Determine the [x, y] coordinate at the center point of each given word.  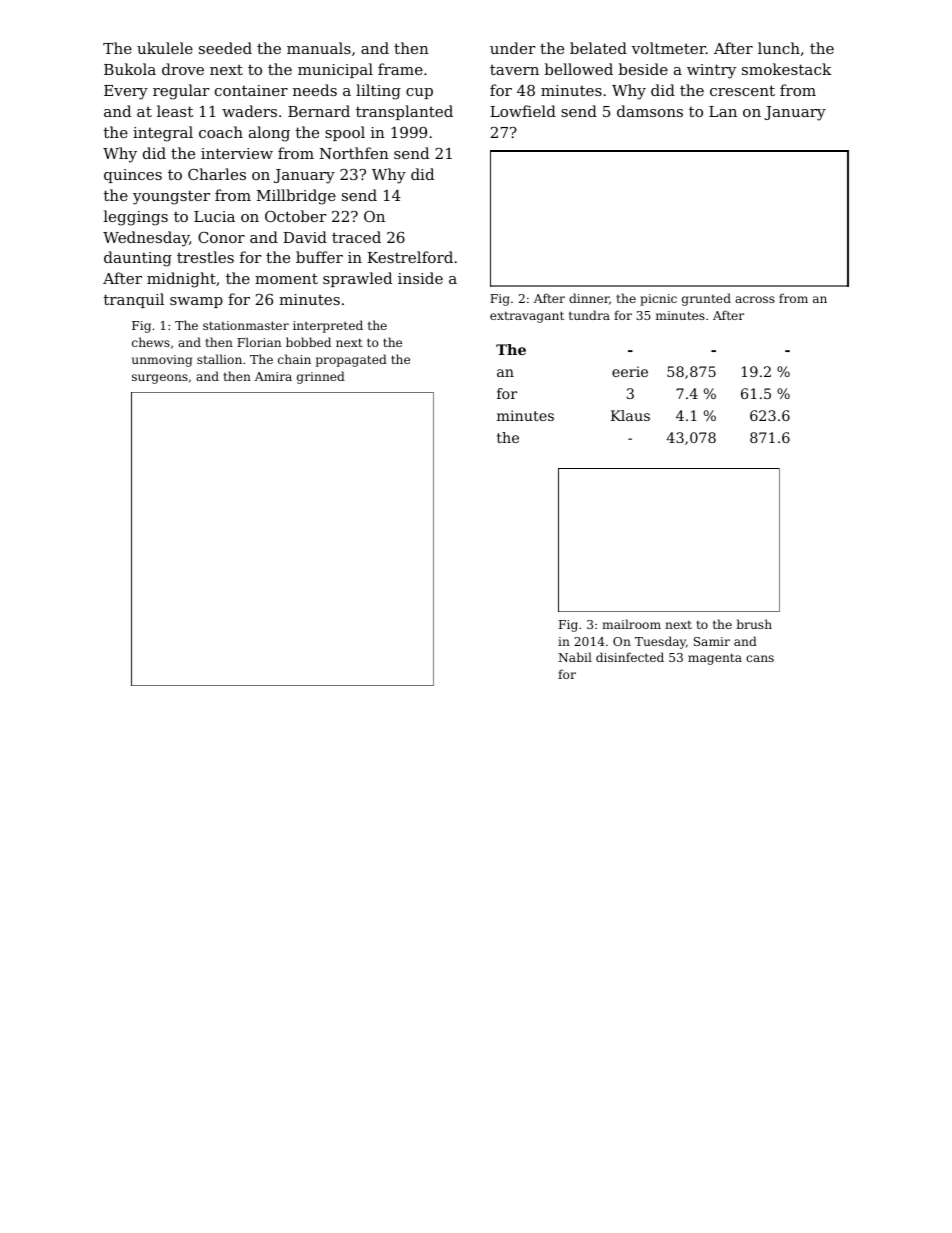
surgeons [160, 379]
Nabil [575, 657]
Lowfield [523, 111]
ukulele [165, 48]
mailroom [631, 624]
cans [760, 658]
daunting [138, 259]
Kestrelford [410, 257]
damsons [650, 111]
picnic [658, 300]
